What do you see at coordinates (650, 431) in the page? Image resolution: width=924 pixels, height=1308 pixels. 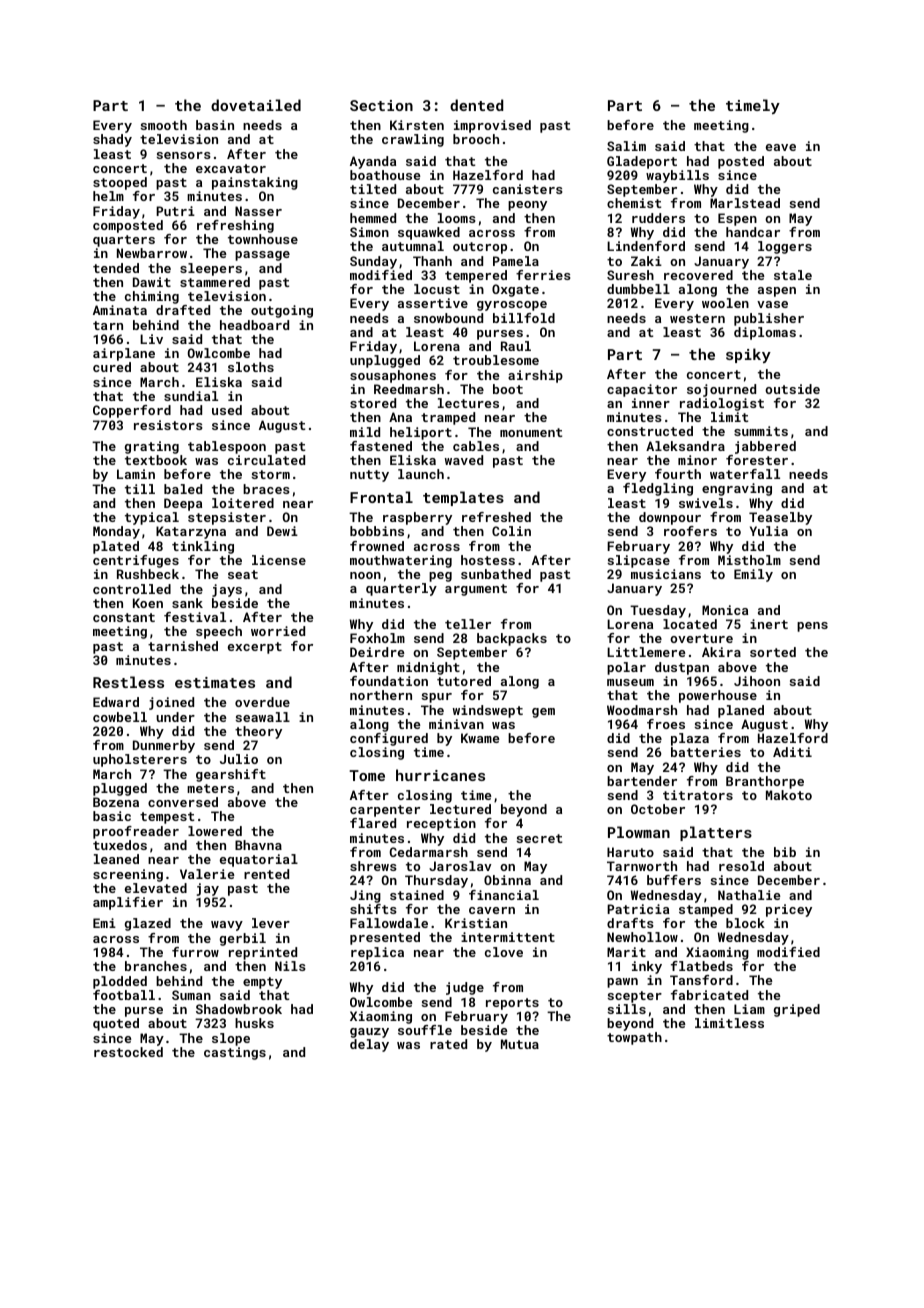 I see `constructed` at bounding box center [650, 431].
